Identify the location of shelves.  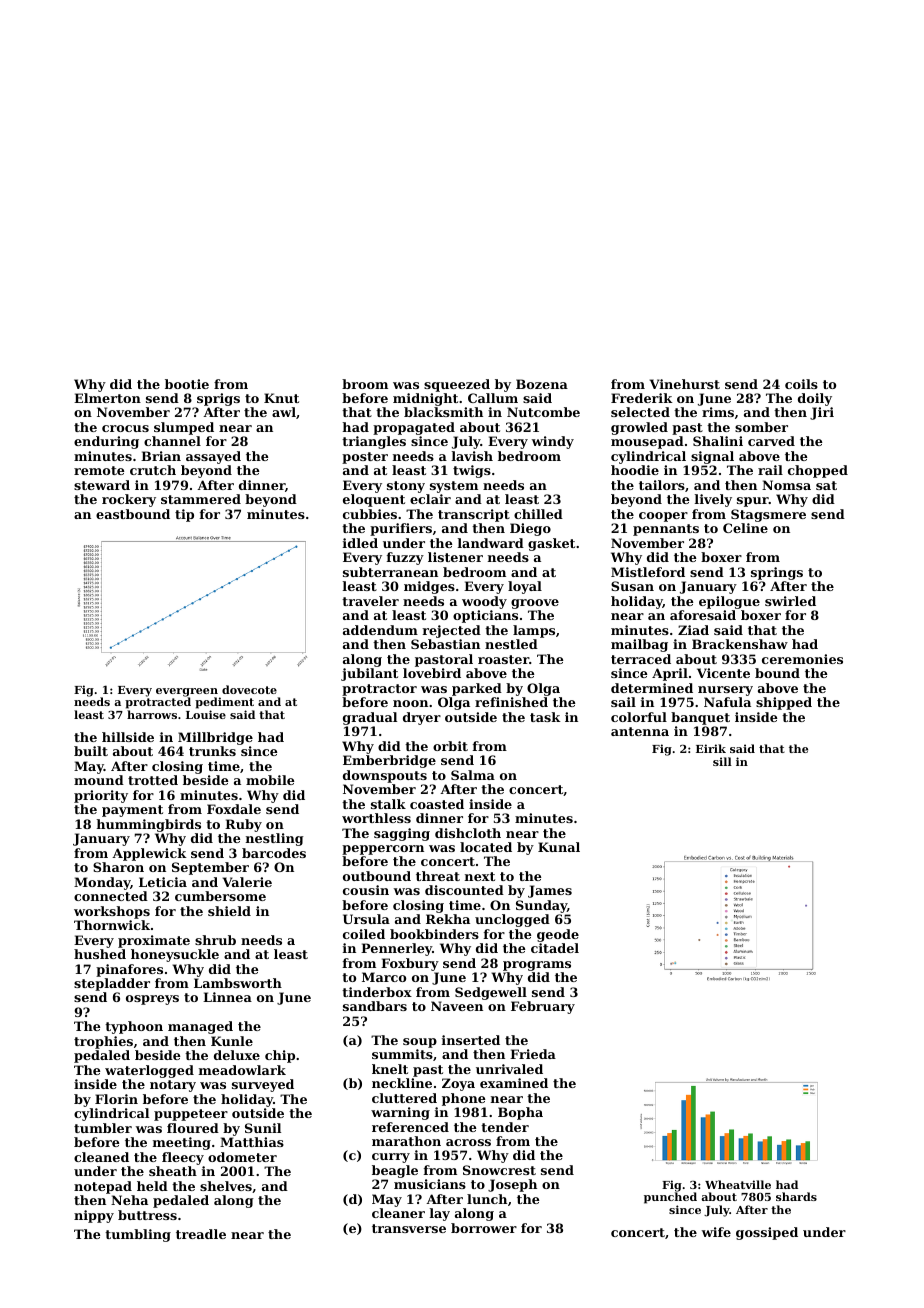
(226, 1186).
